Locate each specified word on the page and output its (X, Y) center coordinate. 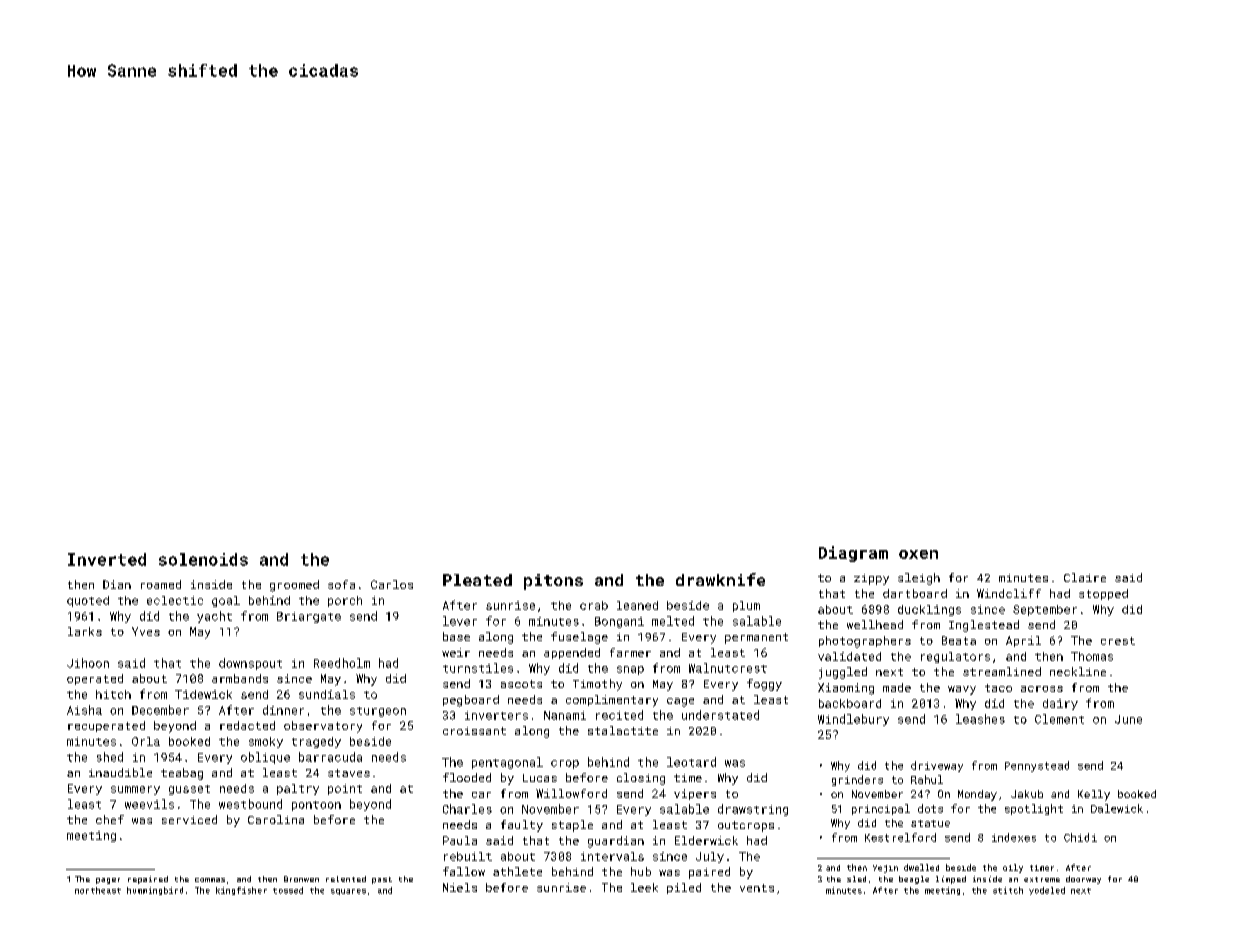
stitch (1008, 890)
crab (594, 605)
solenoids (203, 559)
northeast (98, 890)
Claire (1085, 577)
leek (644, 887)
